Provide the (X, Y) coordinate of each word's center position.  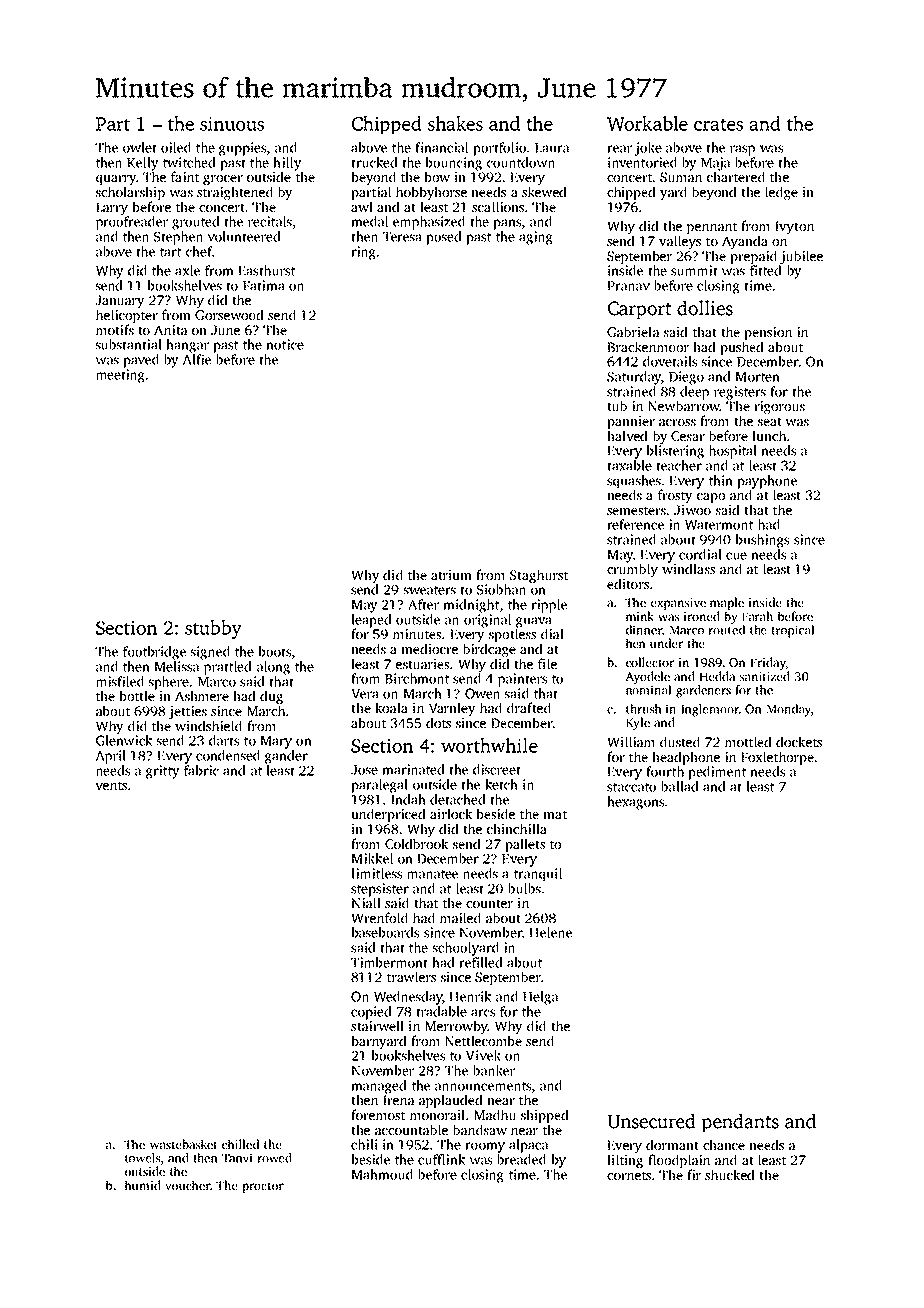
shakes (455, 123)
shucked (729, 1174)
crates (718, 124)
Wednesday (408, 998)
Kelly (143, 164)
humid (143, 1185)
